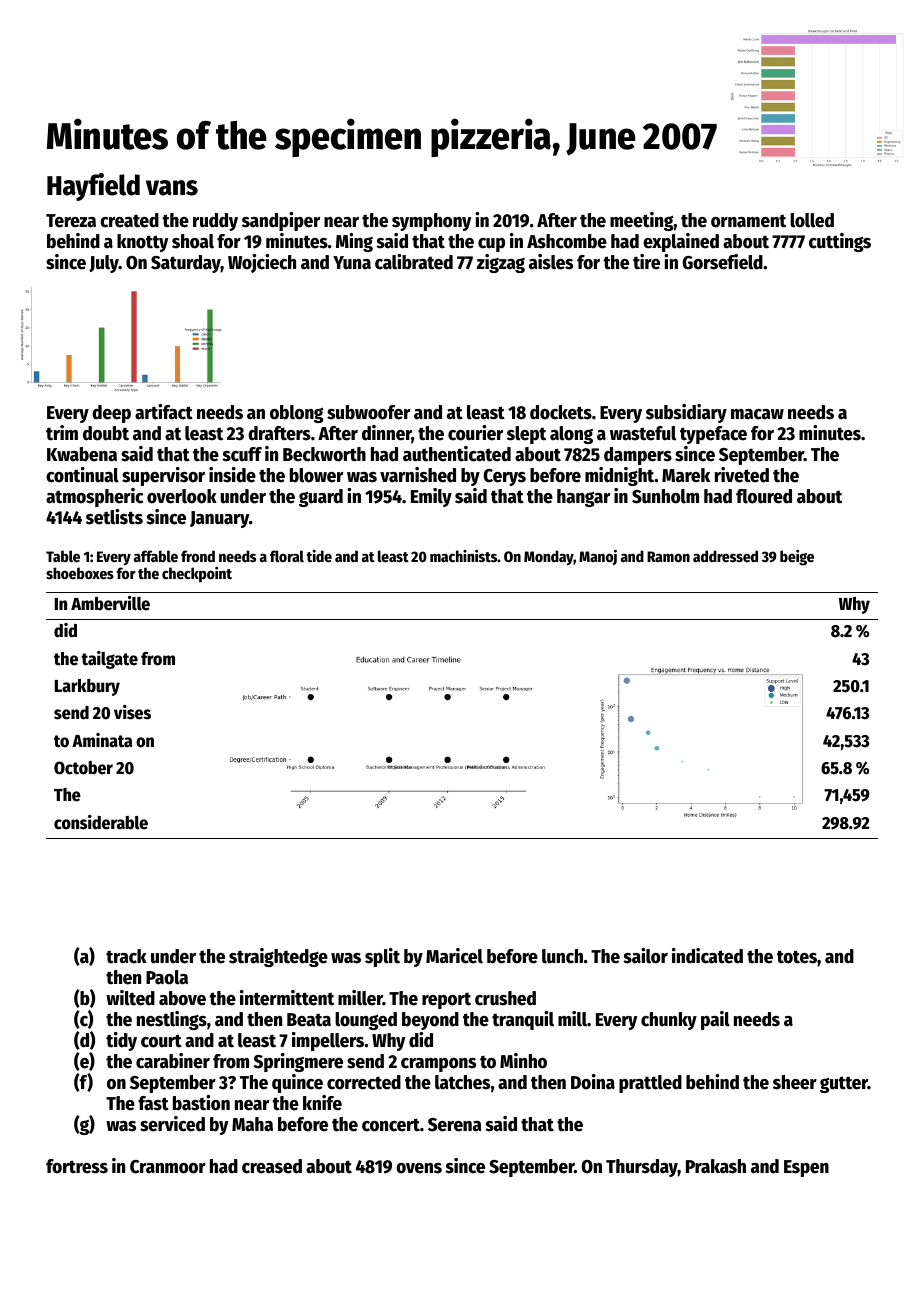 The image size is (924, 1314). Describe the element at coordinates (262, 263) in the document. I see `Wojciech` at that location.
